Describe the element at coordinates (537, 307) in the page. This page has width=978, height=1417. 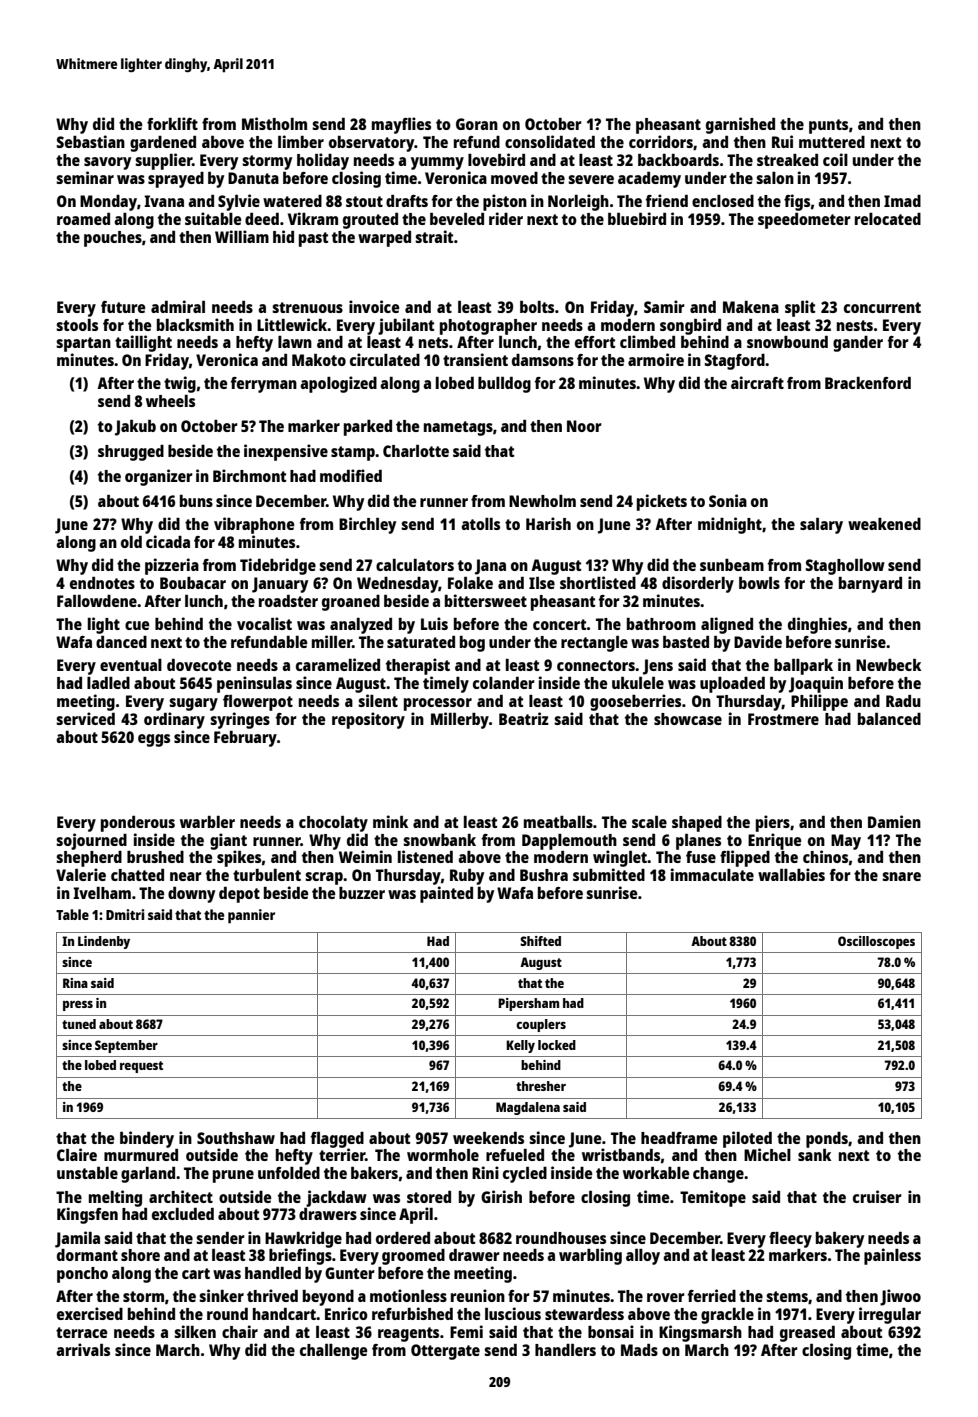
I see `bolts` at that location.
